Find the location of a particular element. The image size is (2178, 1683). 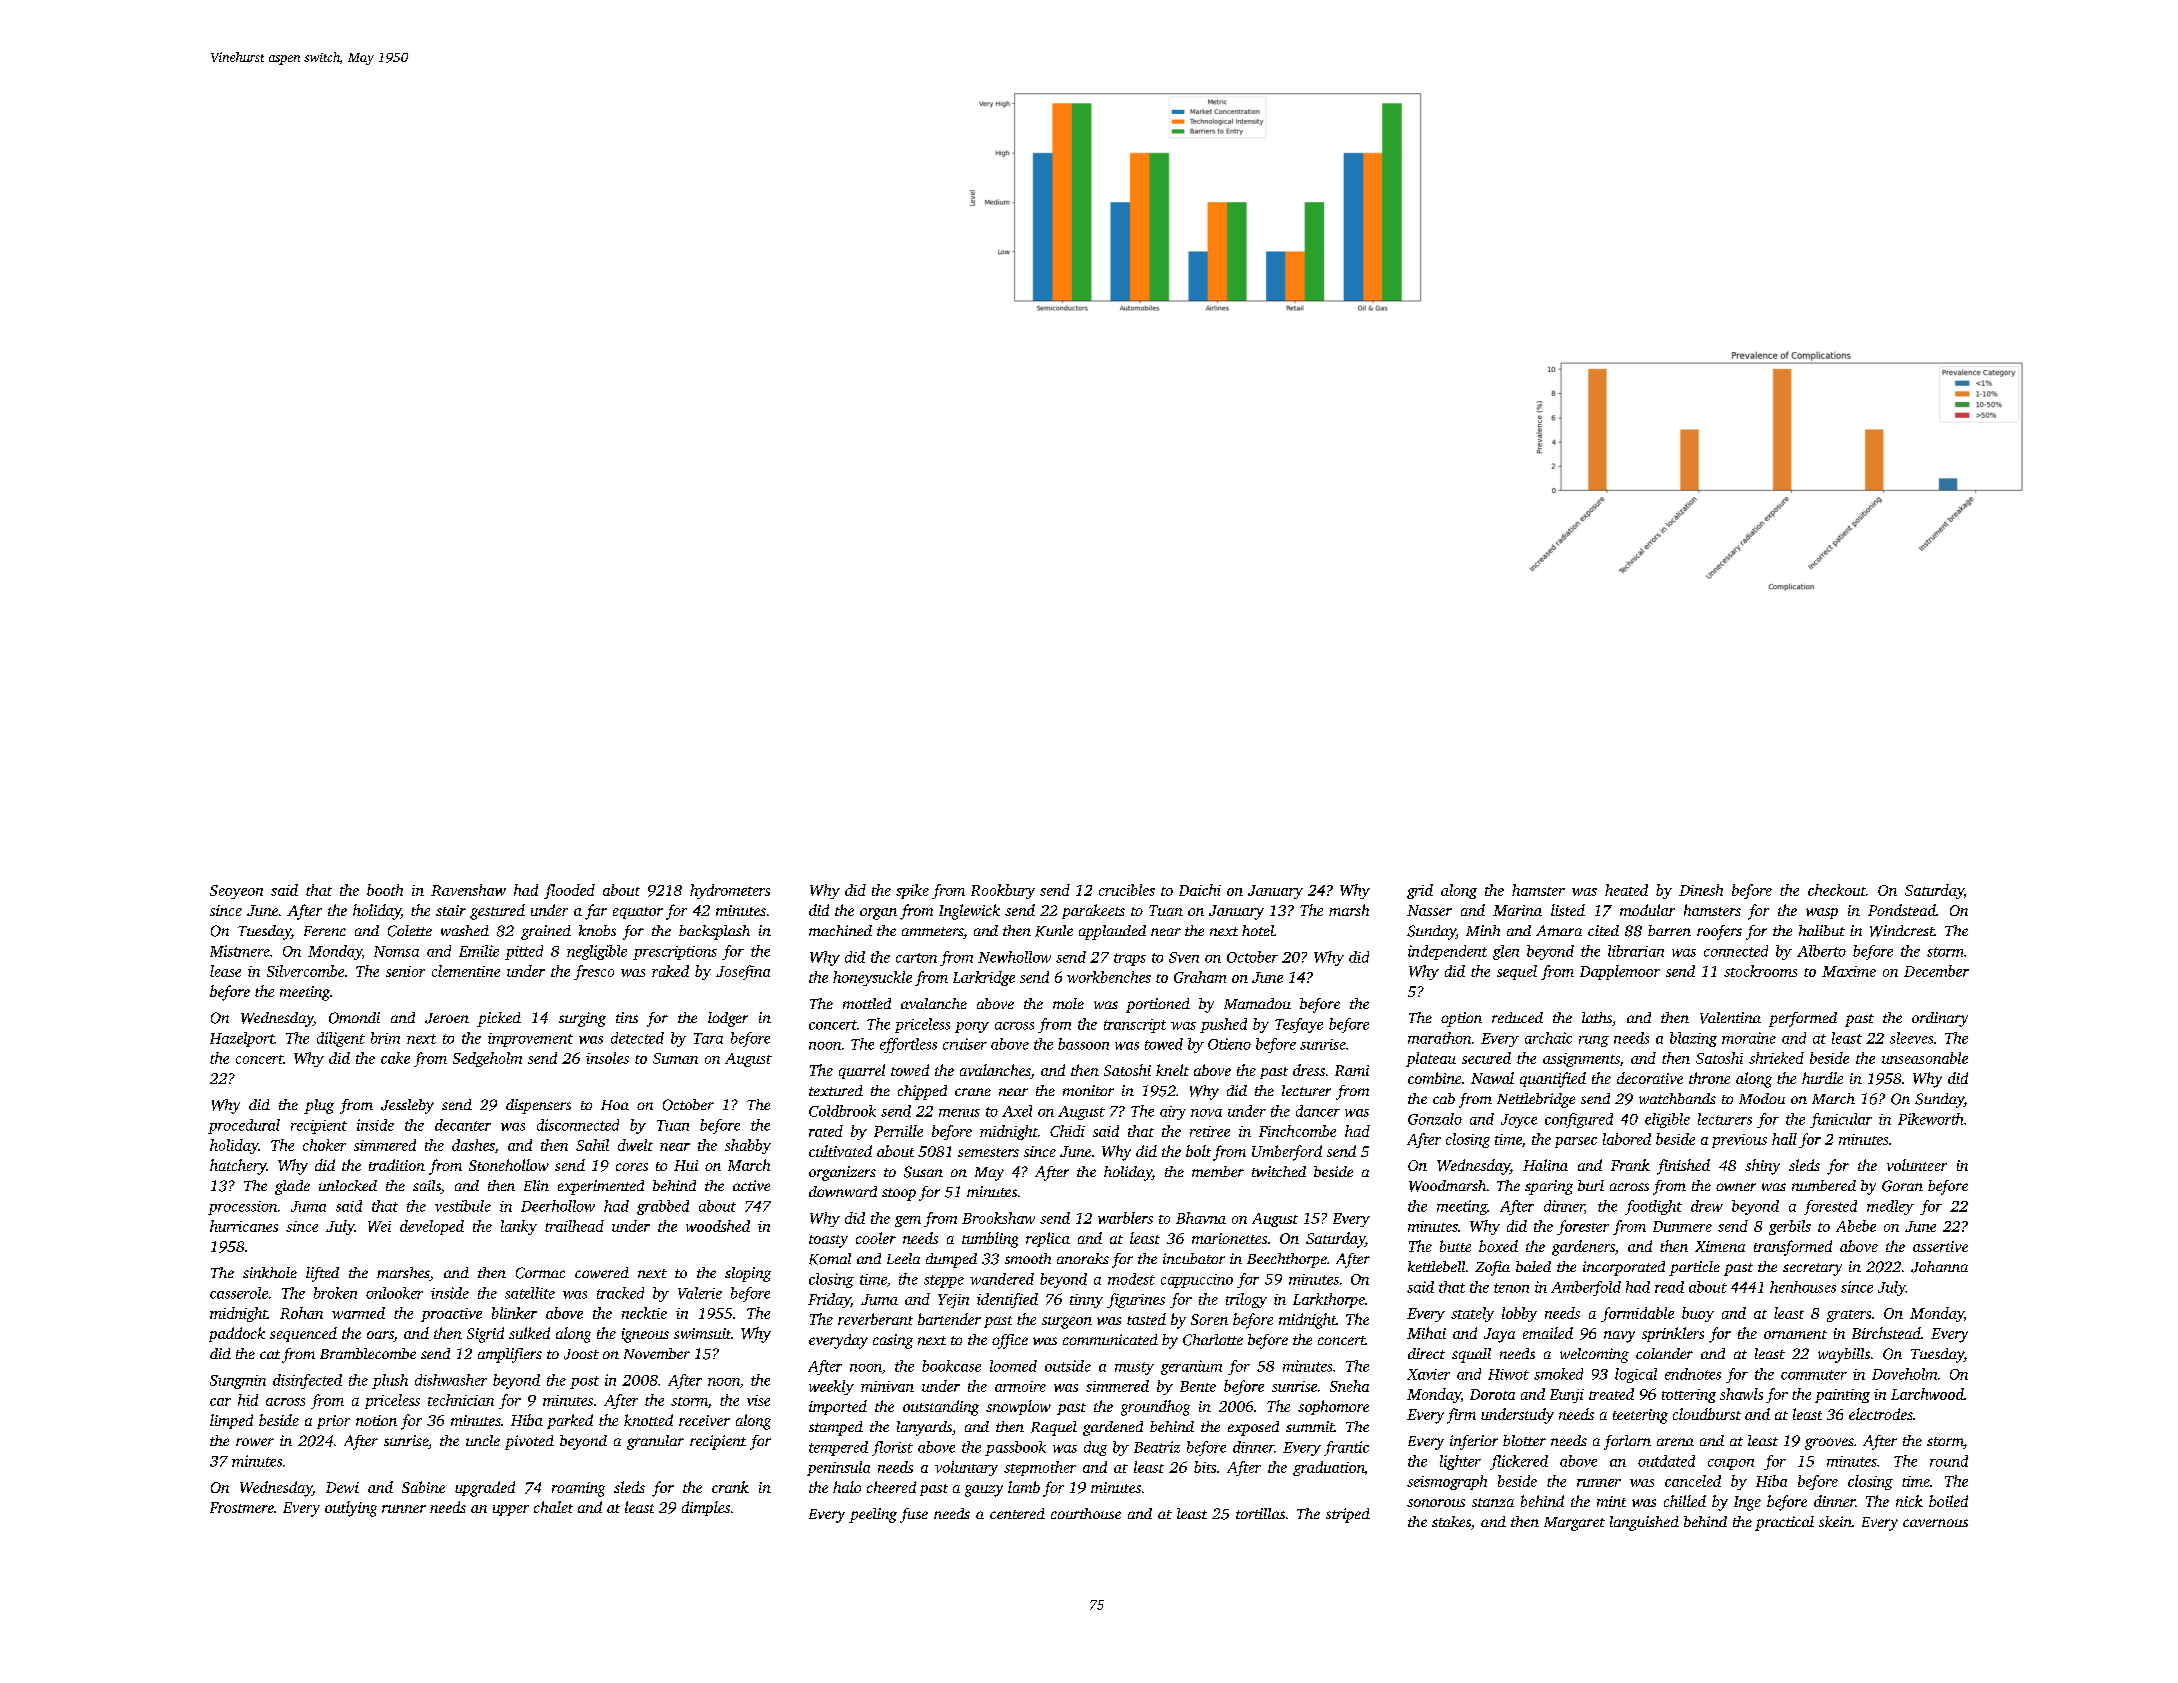

Mamadou is located at coordinates (1257, 1003).
